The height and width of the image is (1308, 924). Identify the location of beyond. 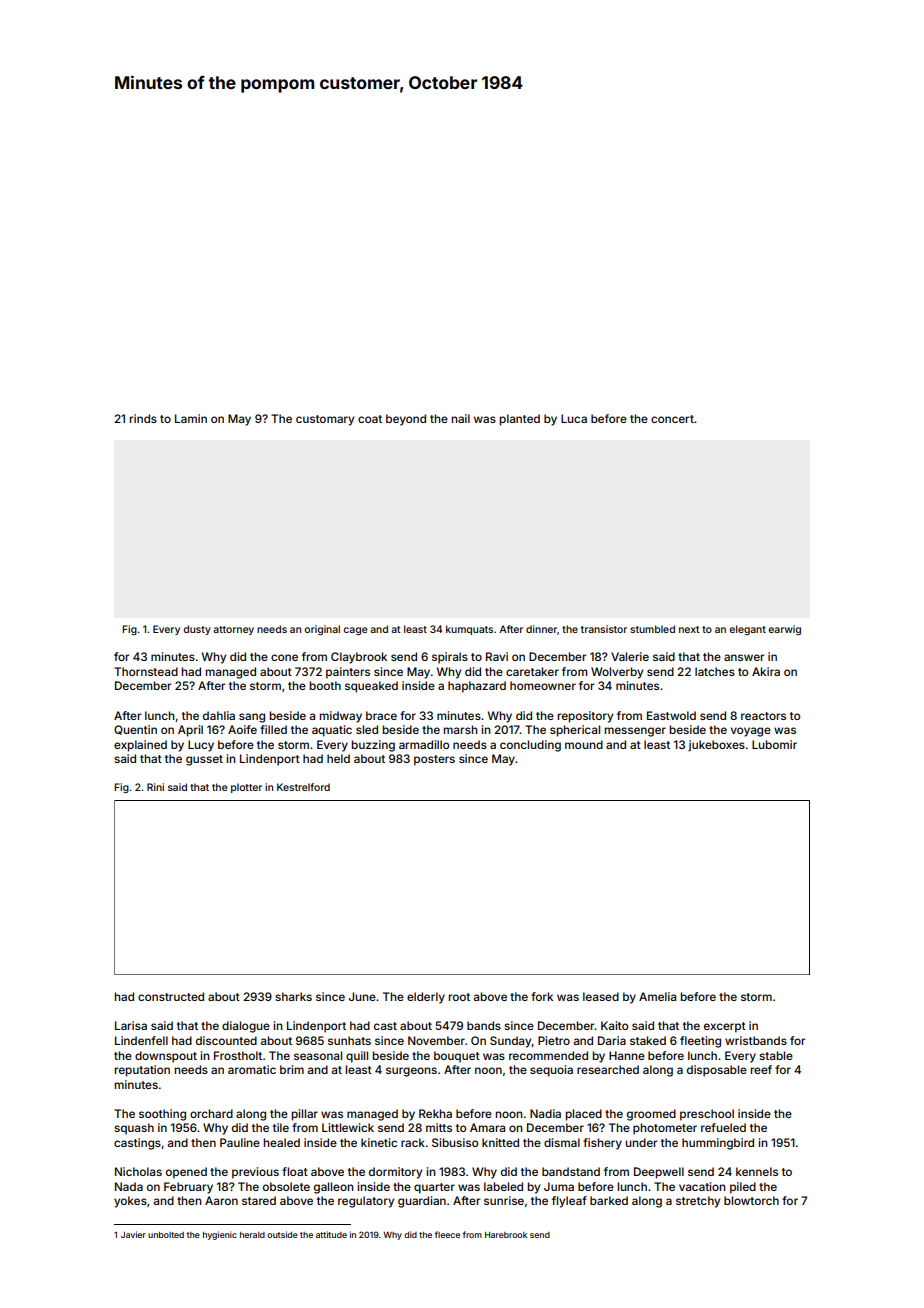
(406, 420).
